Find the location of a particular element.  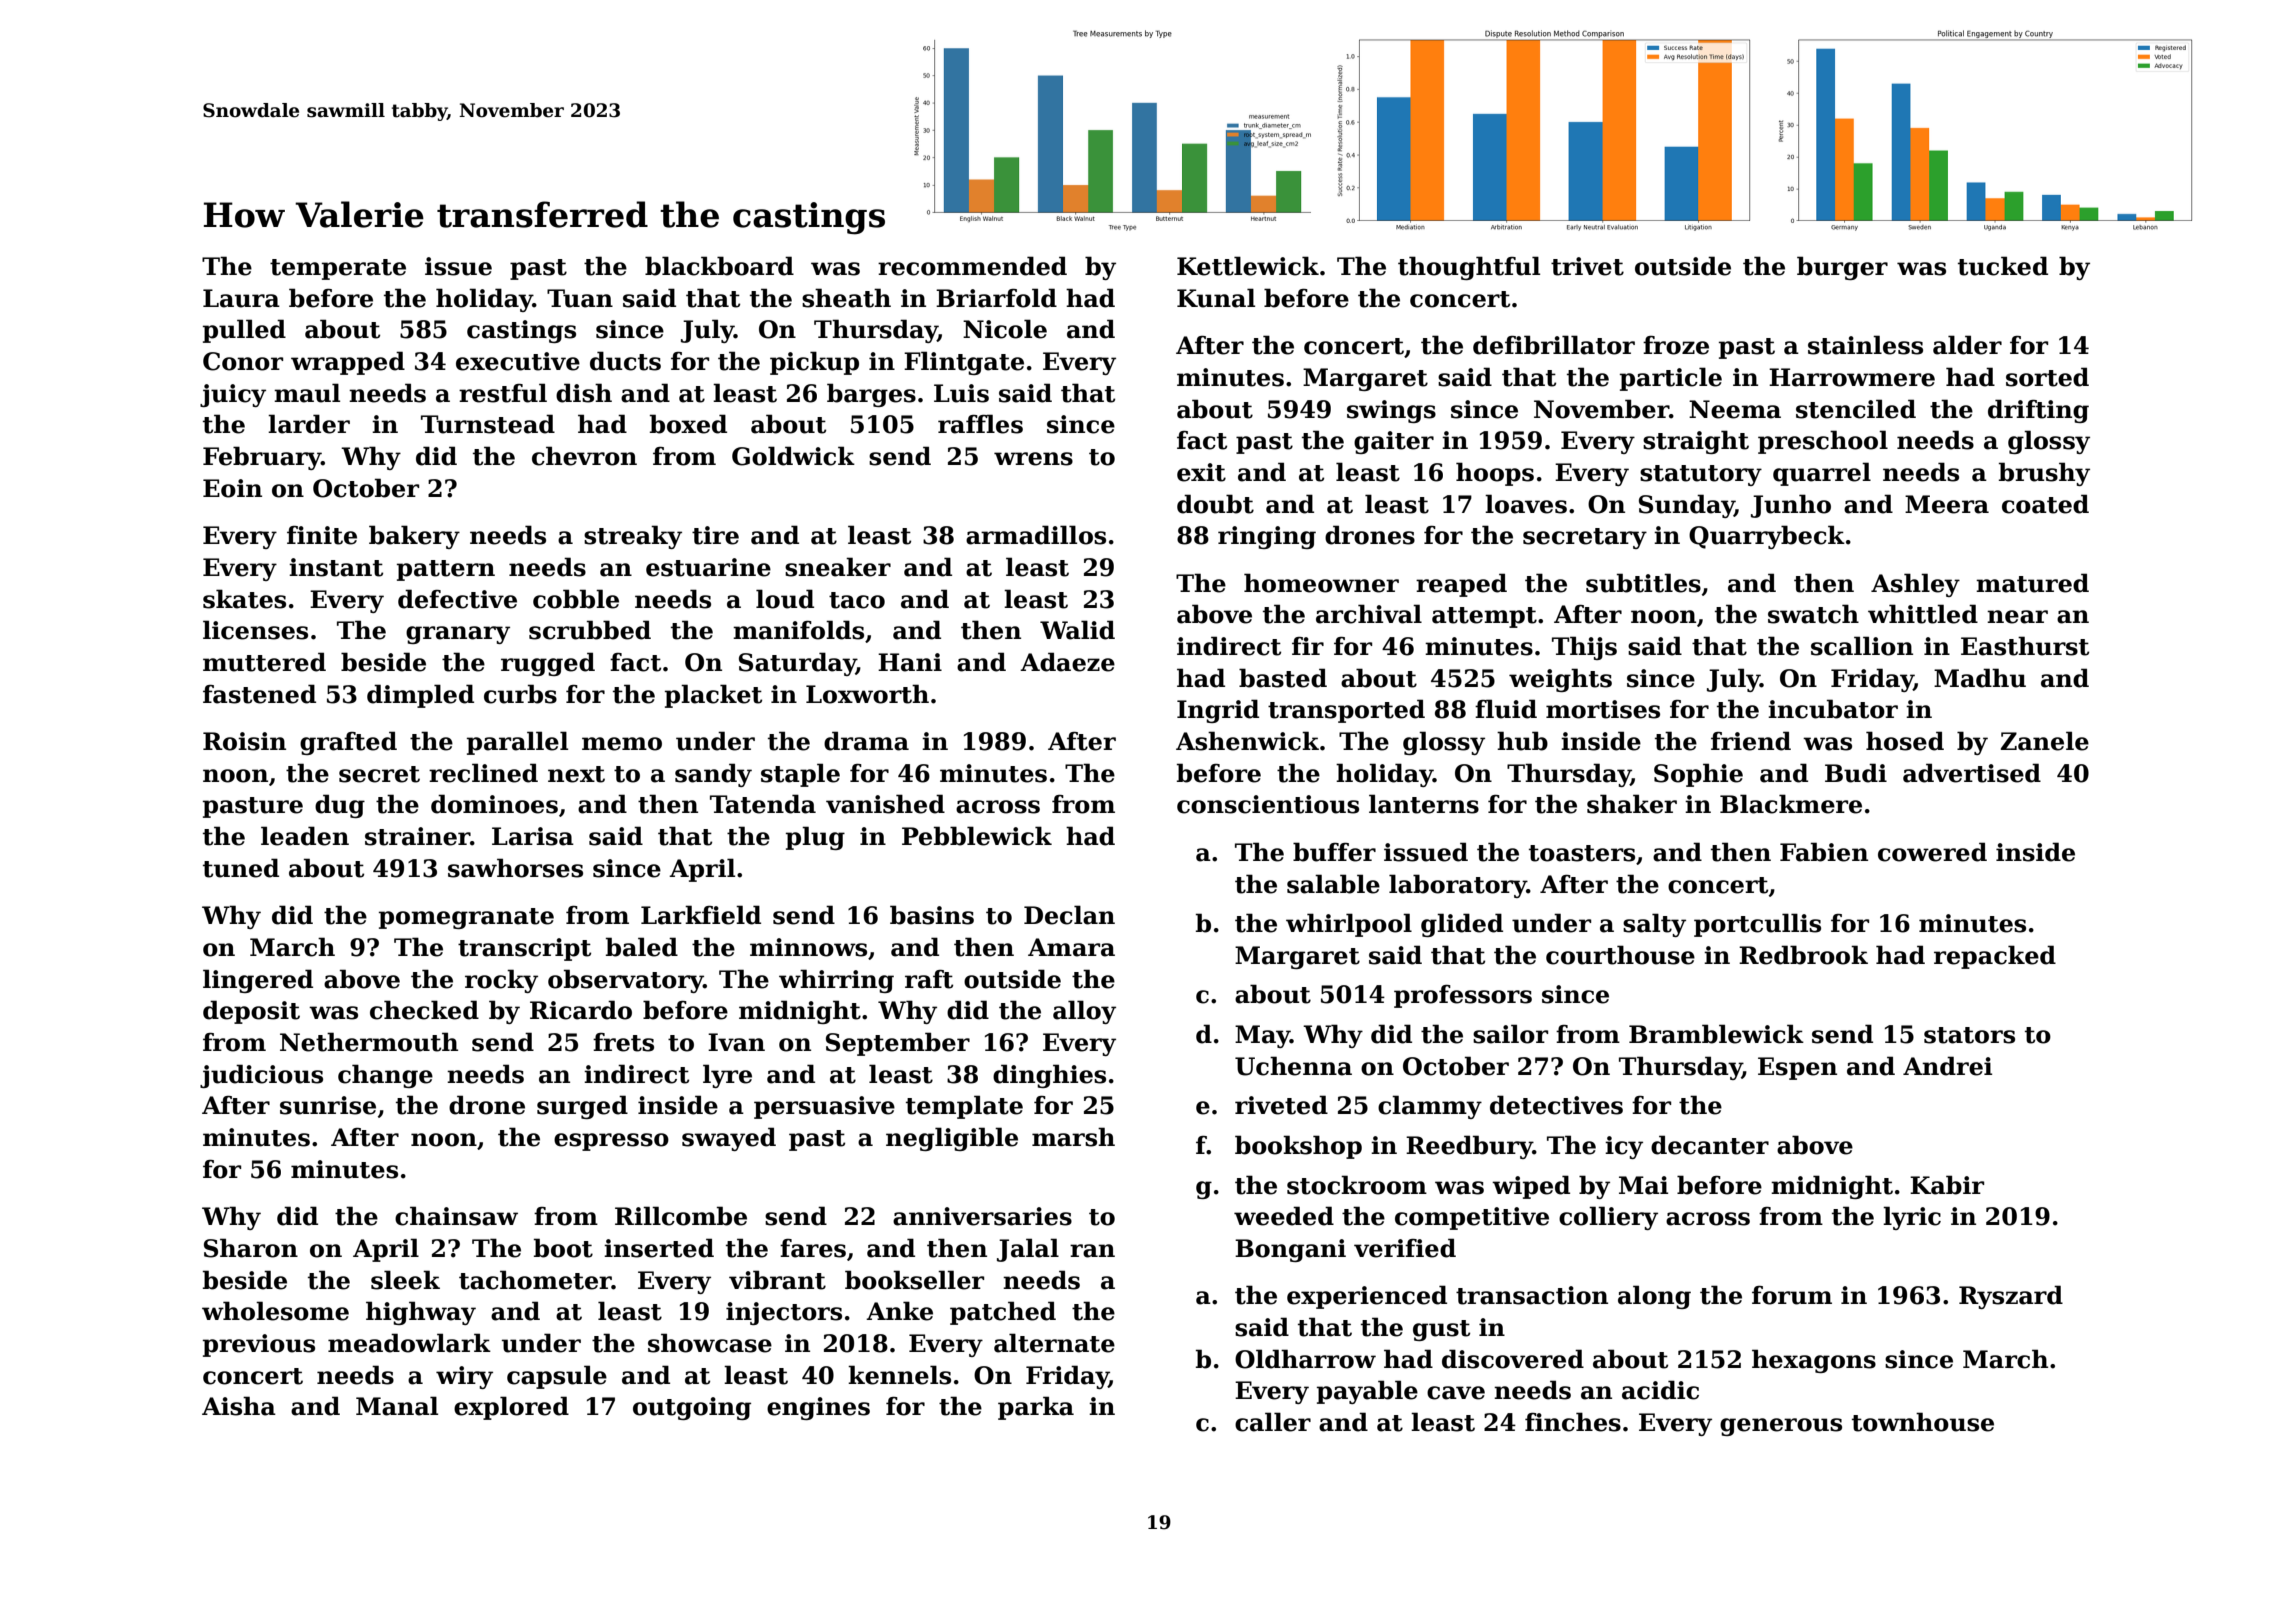

swings is located at coordinates (1391, 411).
